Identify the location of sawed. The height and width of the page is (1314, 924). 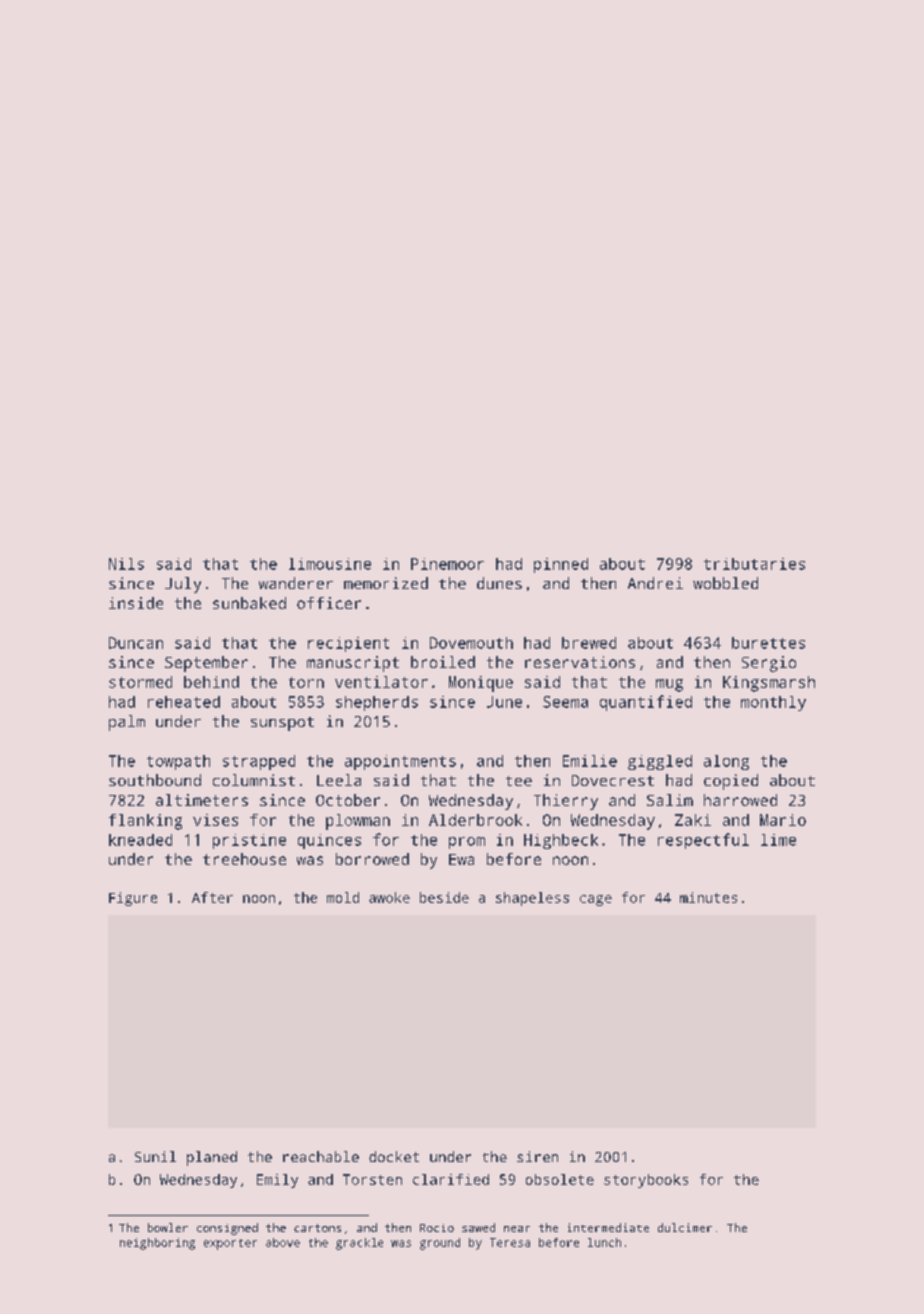
(478, 1227).
